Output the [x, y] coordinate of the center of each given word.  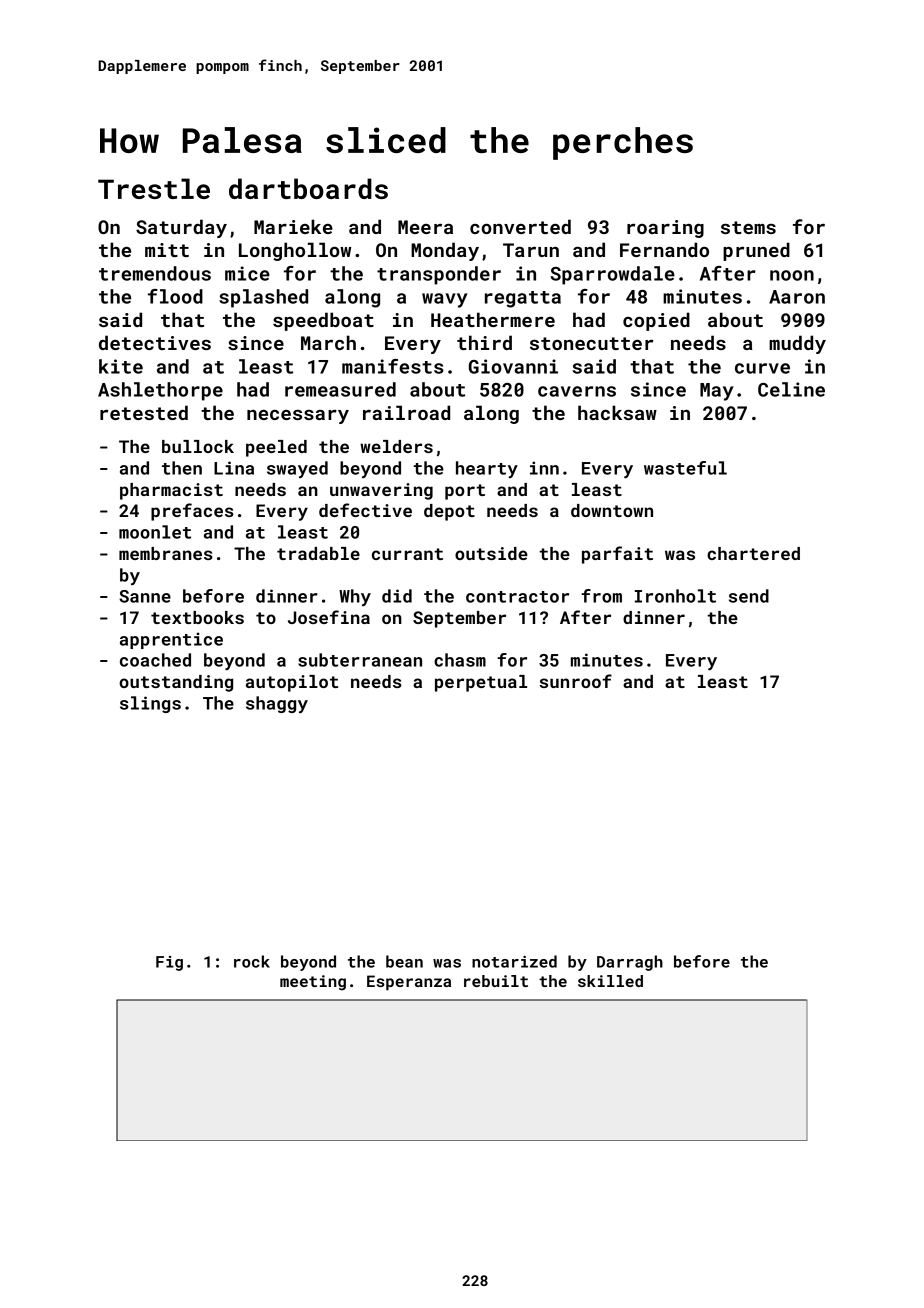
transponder [439, 275]
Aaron [797, 297]
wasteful [685, 468]
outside [491, 553]
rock [252, 961]
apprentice [171, 640]
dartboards [308, 188]
